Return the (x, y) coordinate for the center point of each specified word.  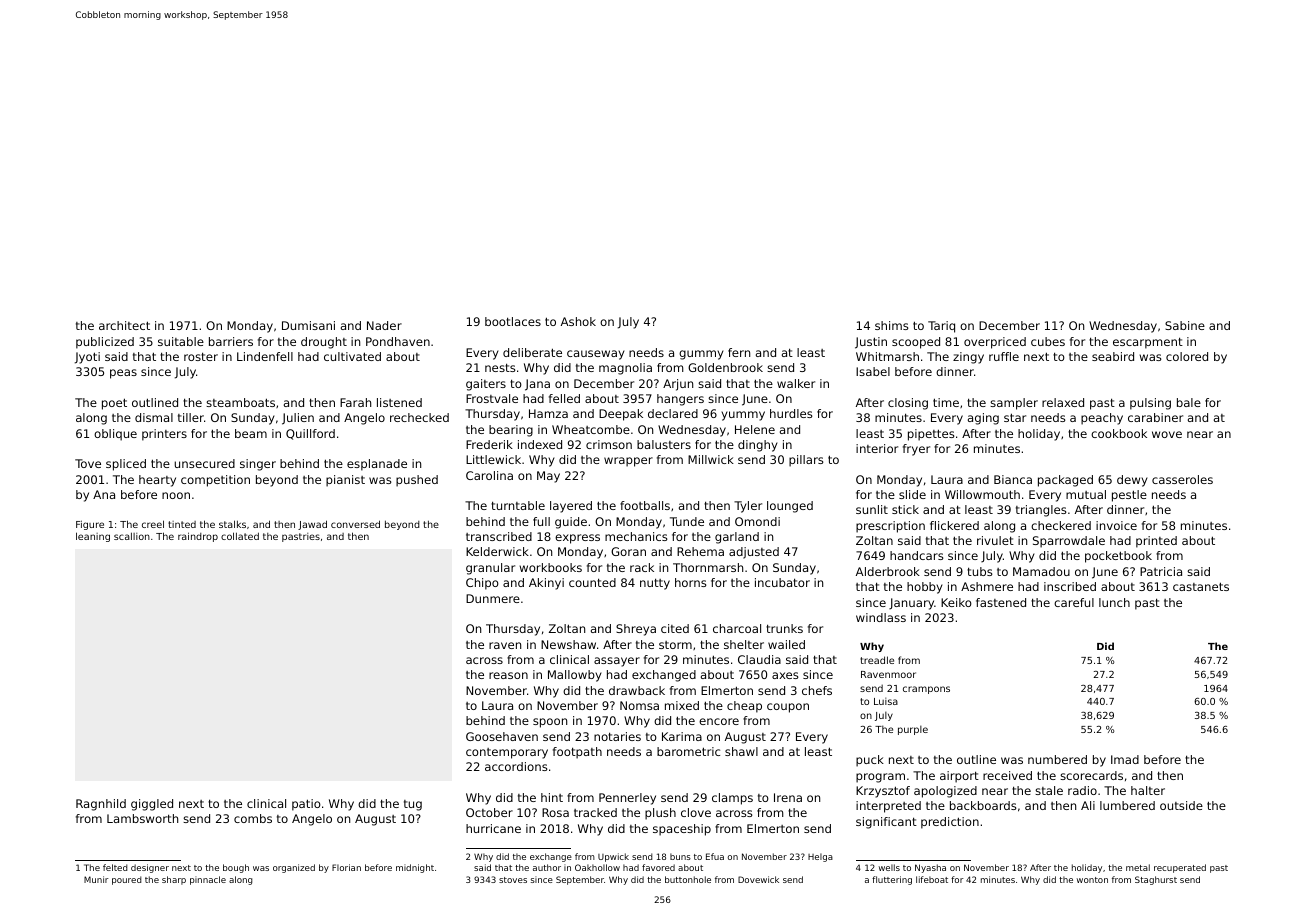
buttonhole (688, 879)
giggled (152, 805)
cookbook (1119, 433)
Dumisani (308, 325)
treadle (877, 660)
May (548, 477)
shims (892, 325)
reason (508, 675)
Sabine (1185, 325)
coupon (788, 708)
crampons (926, 690)
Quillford (310, 434)
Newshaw (568, 644)
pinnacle (208, 880)
